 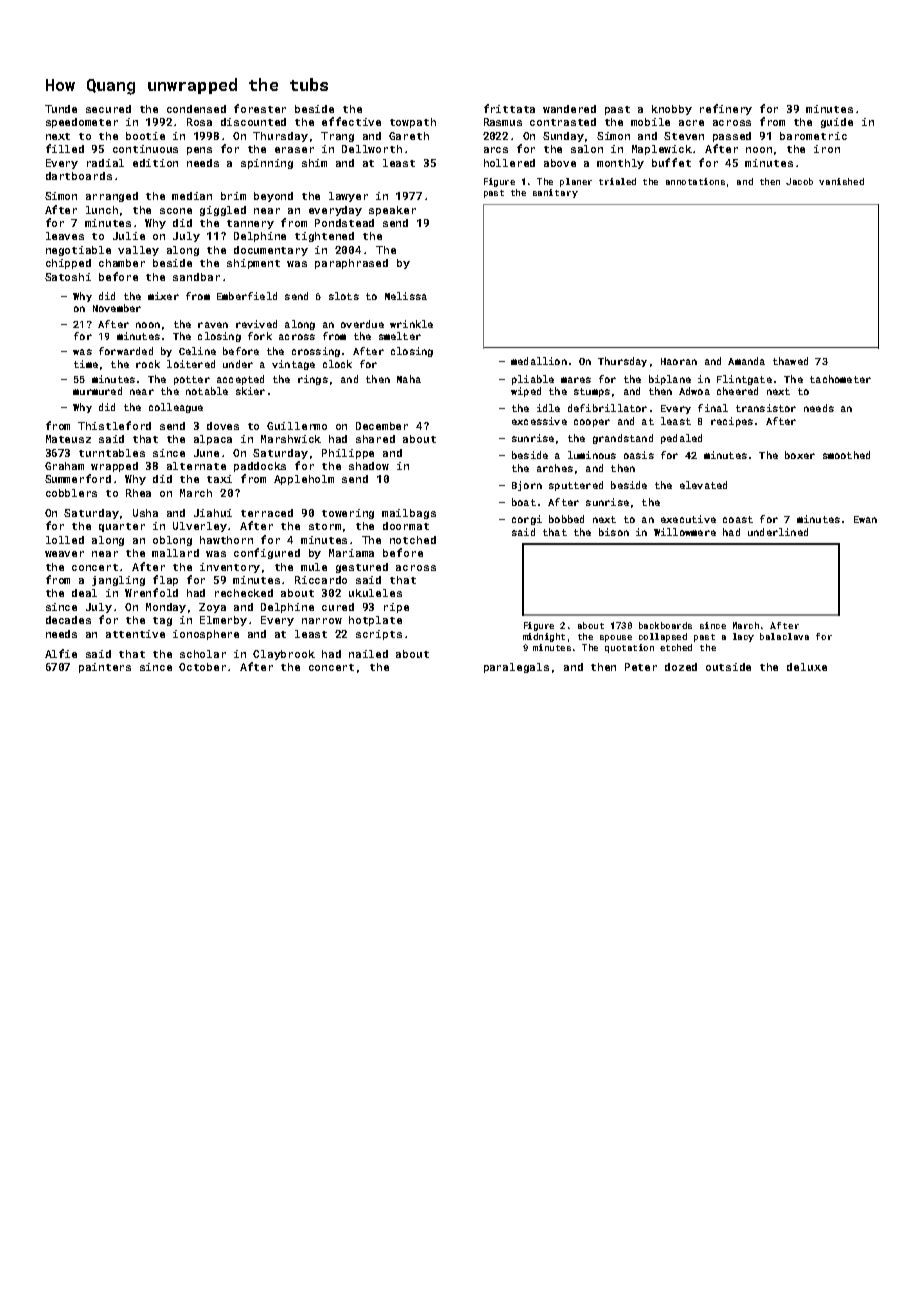 I want to click on guide, so click(x=837, y=123).
